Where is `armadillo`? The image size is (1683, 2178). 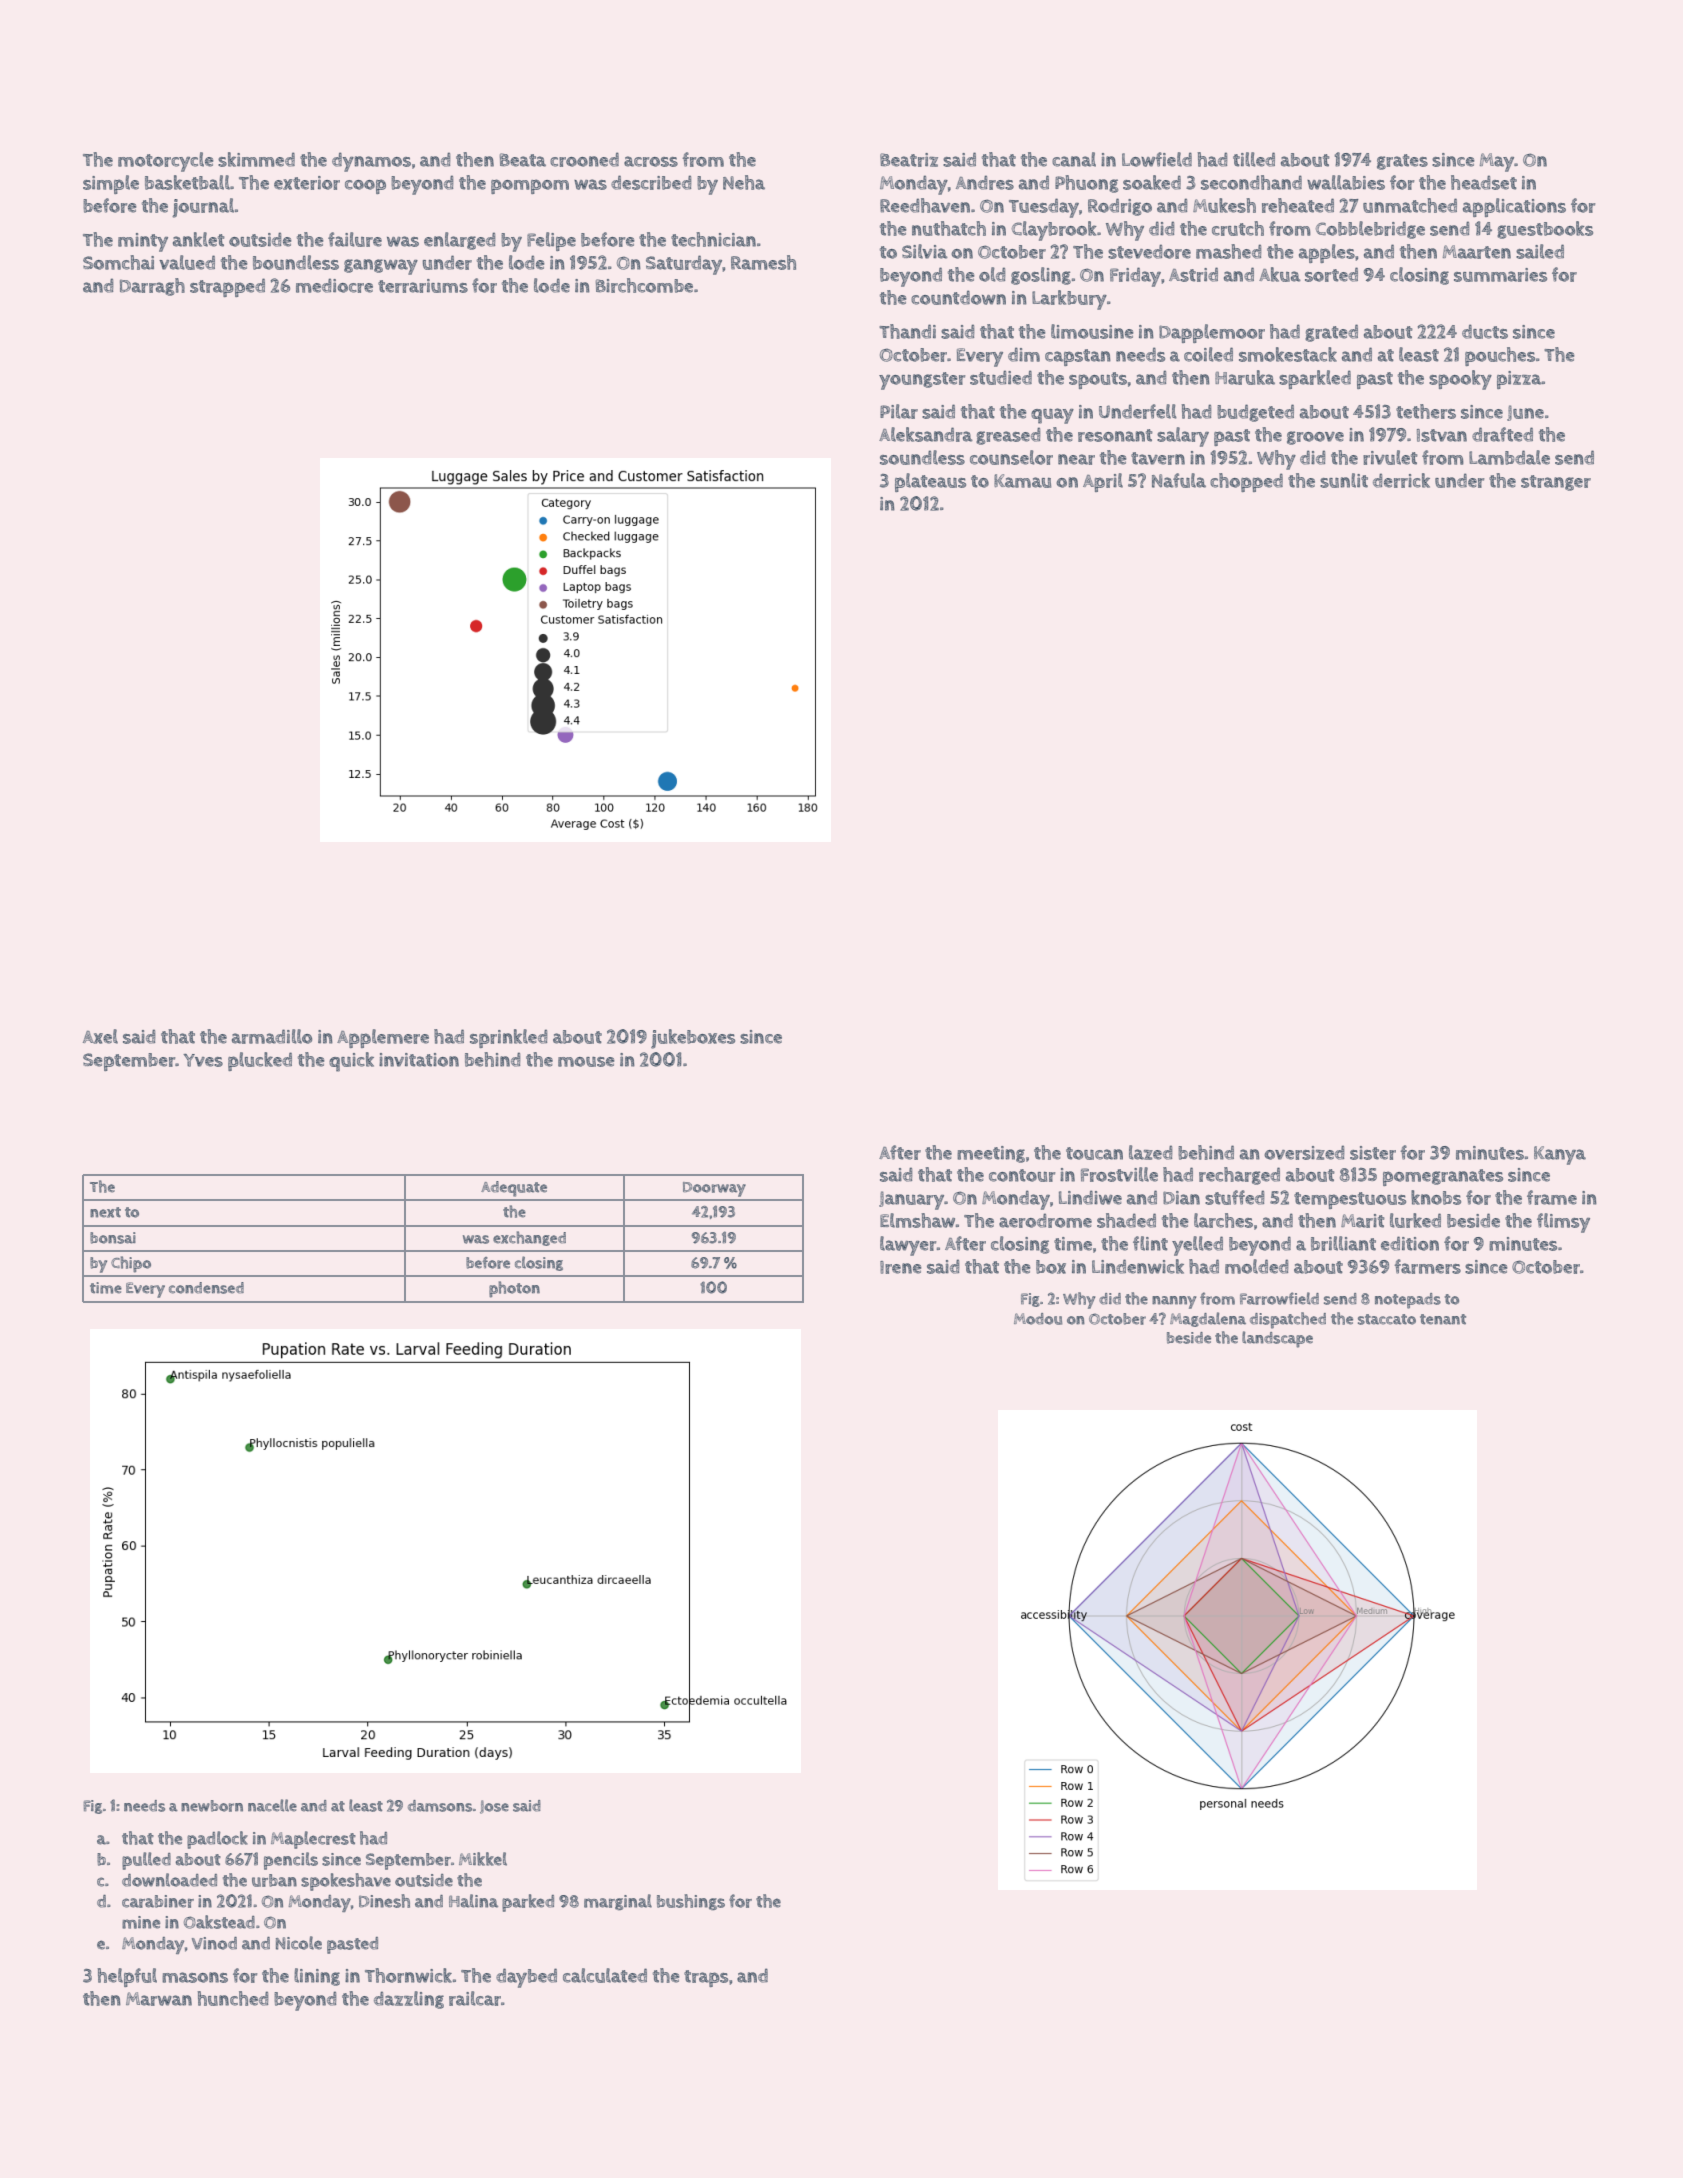
armadillo is located at coordinates (272, 1036).
